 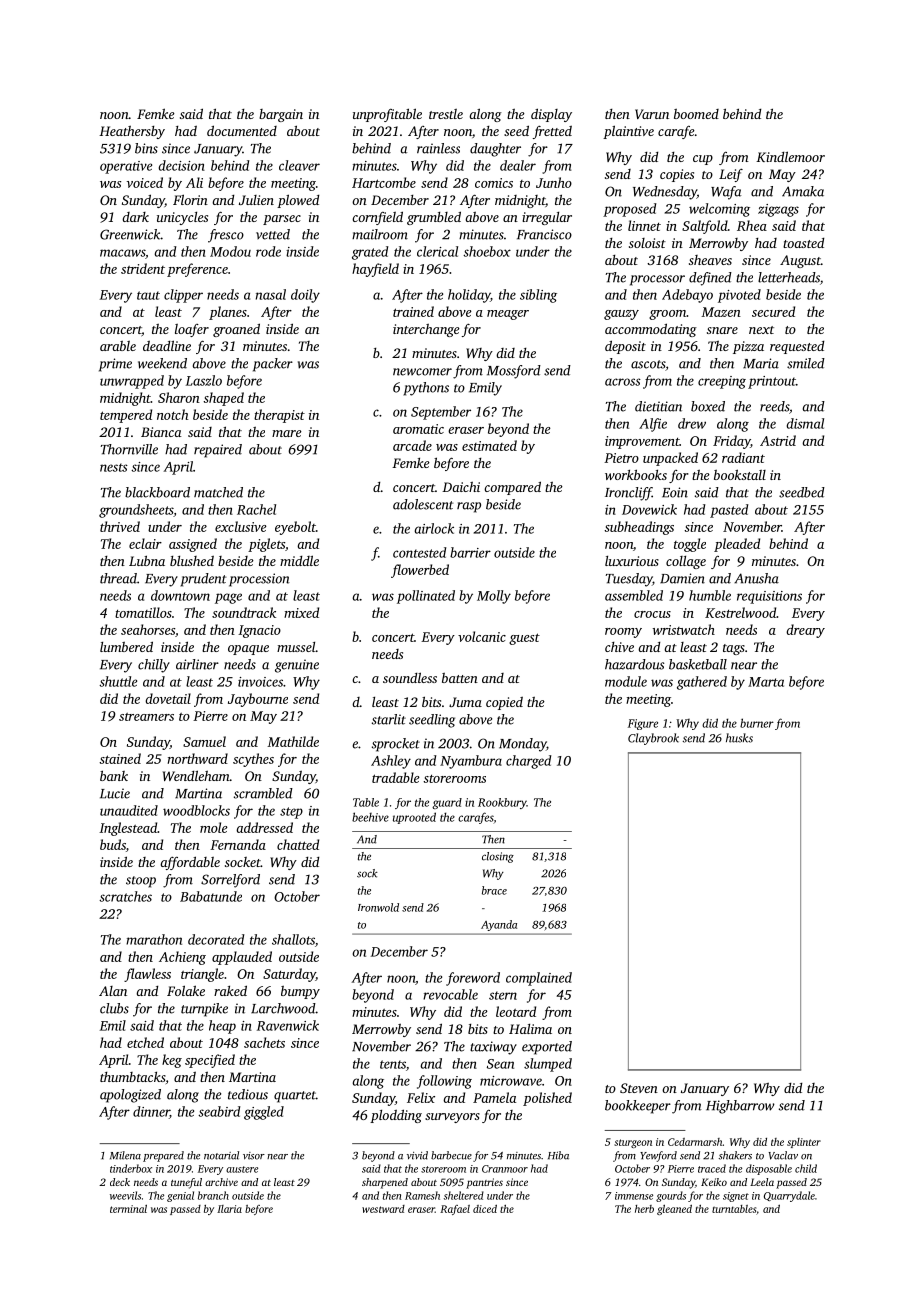 I want to click on Highbarrow, so click(x=740, y=1107).
